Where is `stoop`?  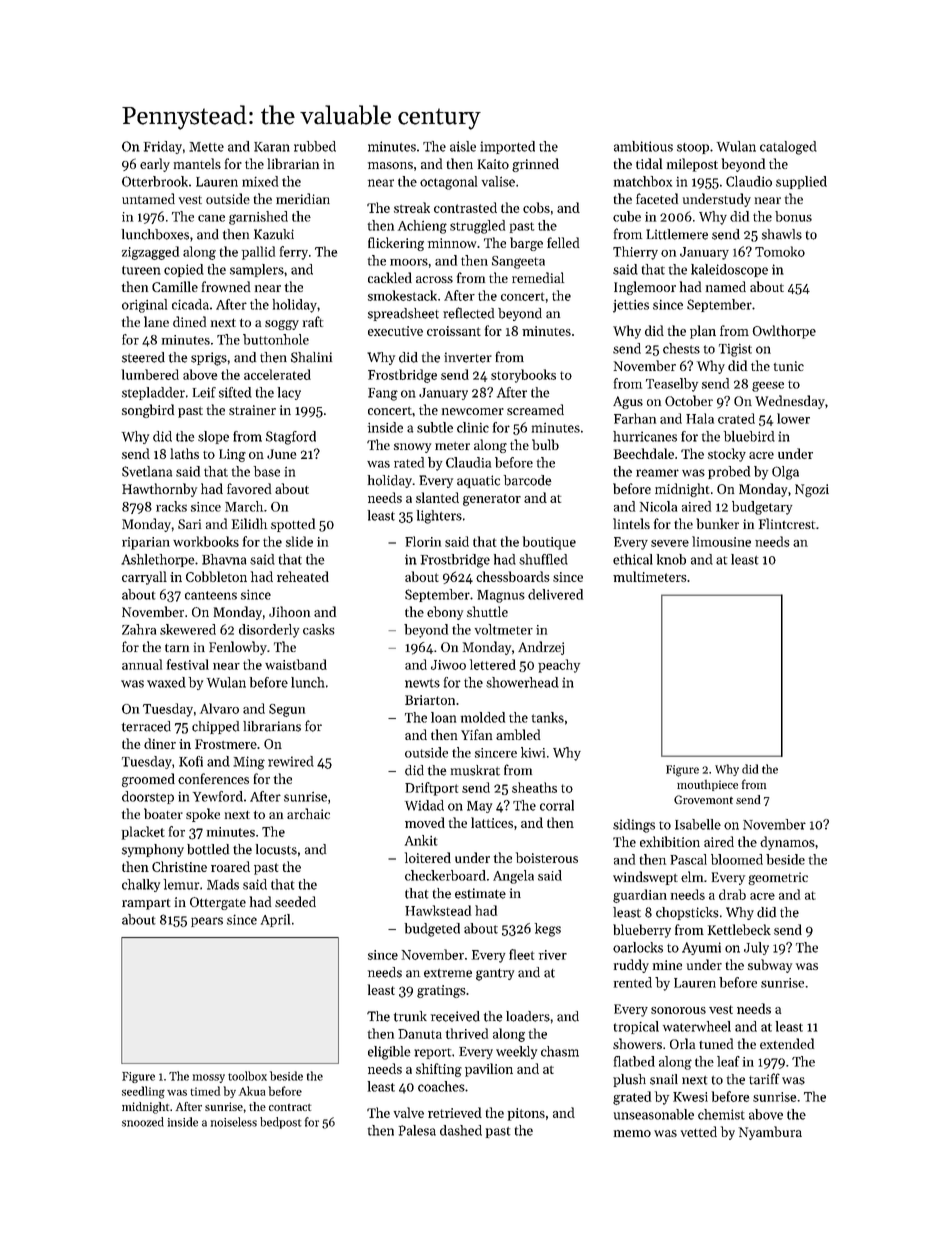
stoop is located at coordinates (693, 148).
